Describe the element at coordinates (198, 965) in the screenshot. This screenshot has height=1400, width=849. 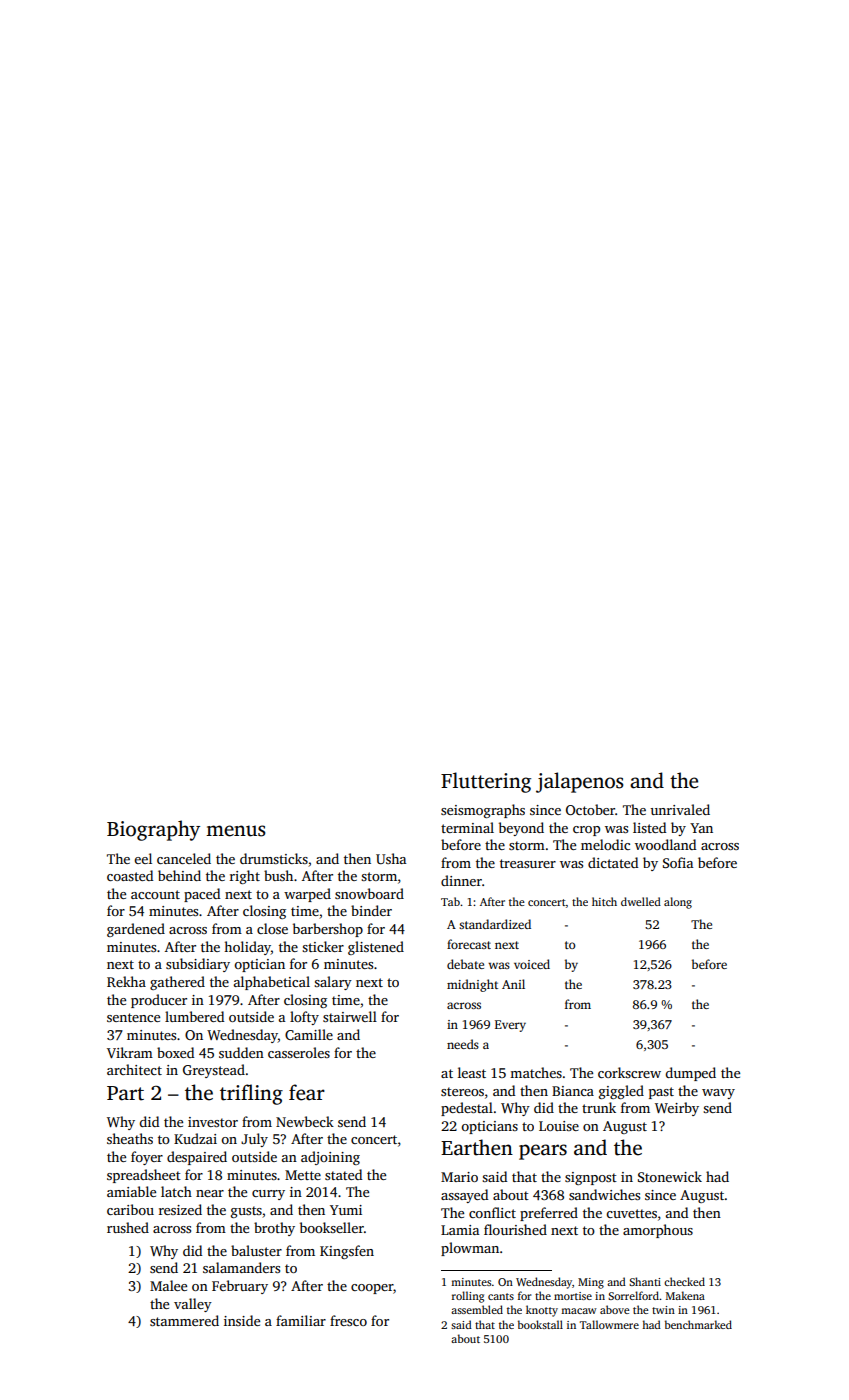
I see `subsidiary` at that location.
